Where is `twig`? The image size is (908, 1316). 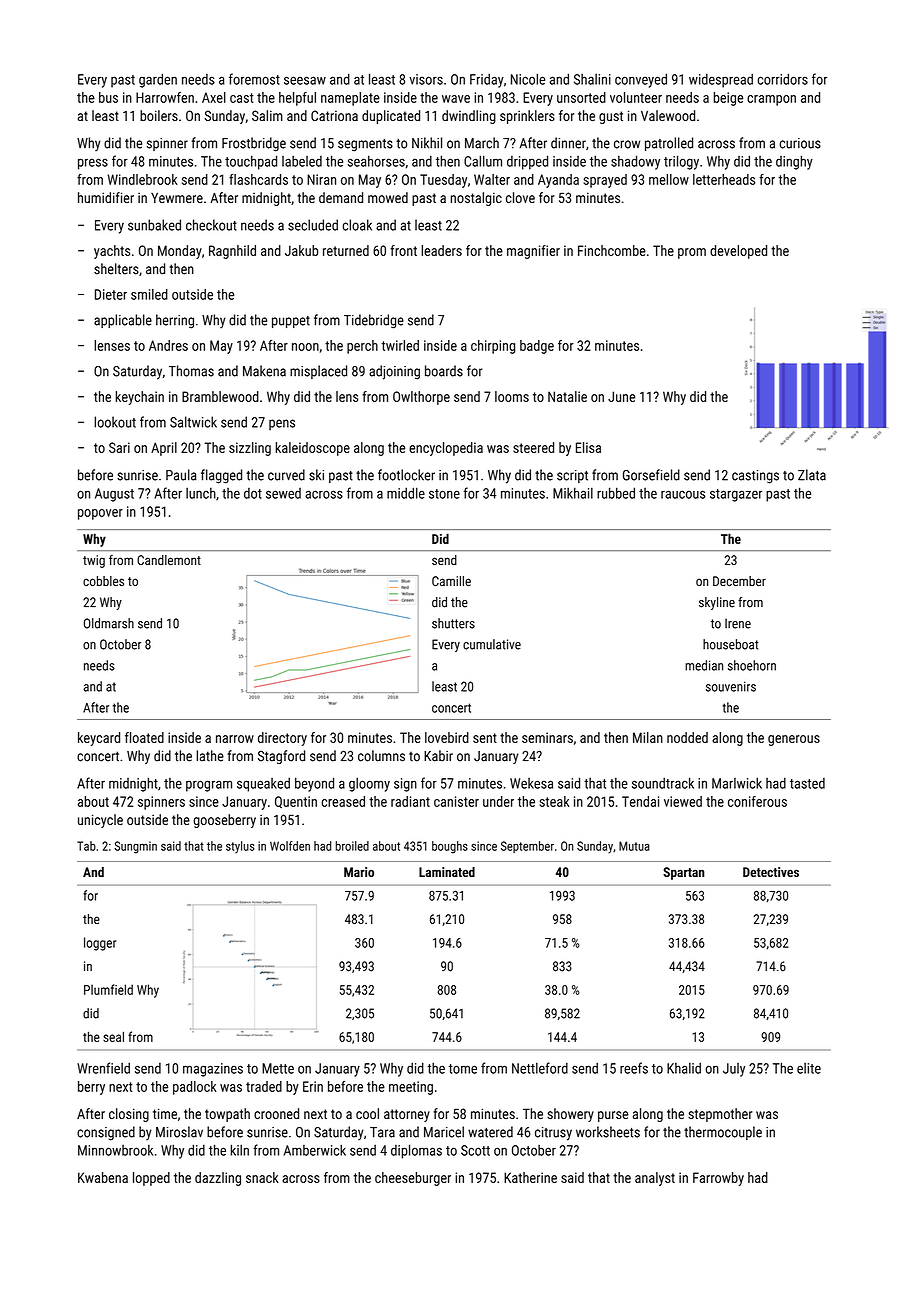
twig is located at coordinates (94, 561).
